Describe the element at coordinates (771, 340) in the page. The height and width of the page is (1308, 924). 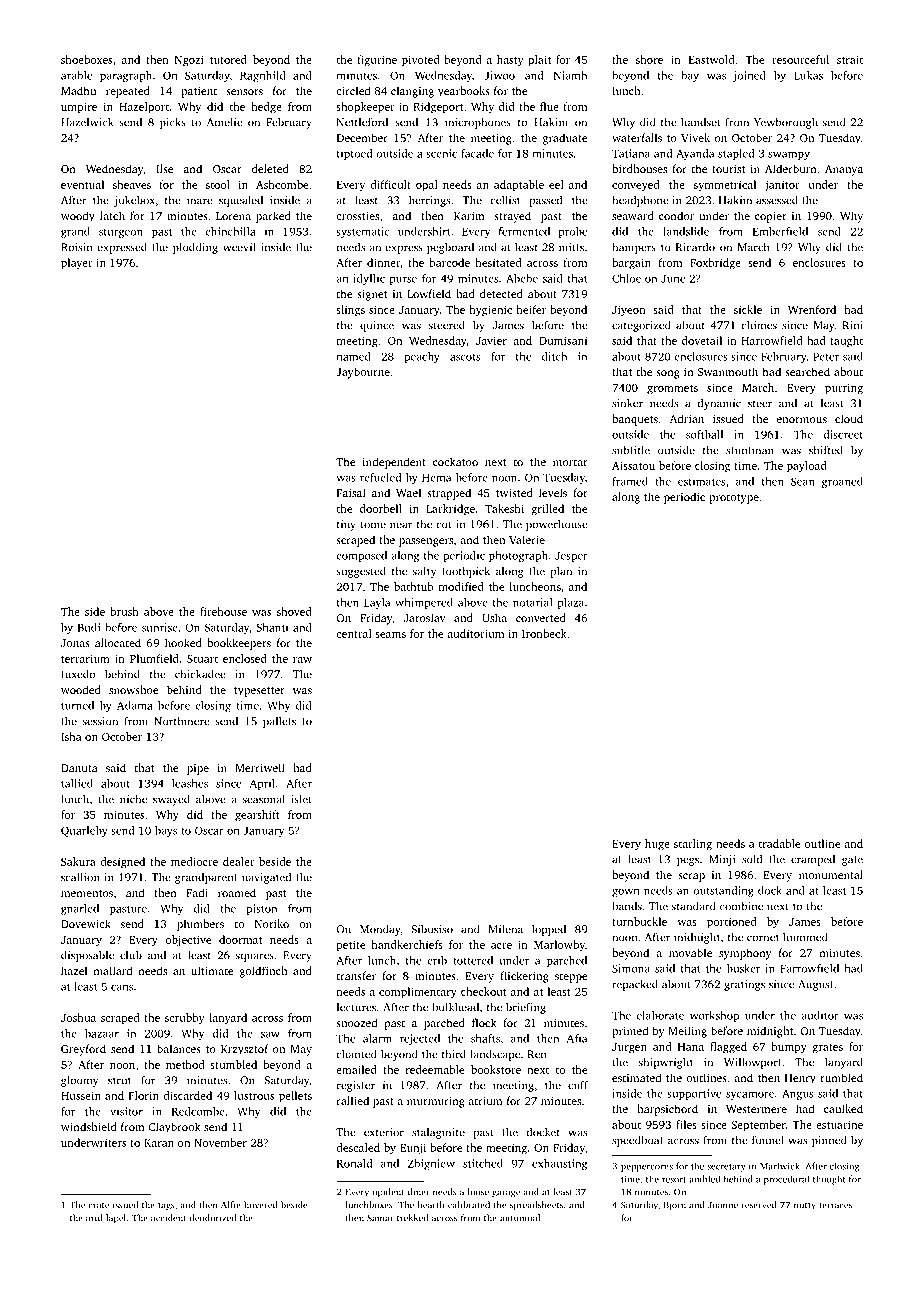
I see `Harrowfield` at that location.
